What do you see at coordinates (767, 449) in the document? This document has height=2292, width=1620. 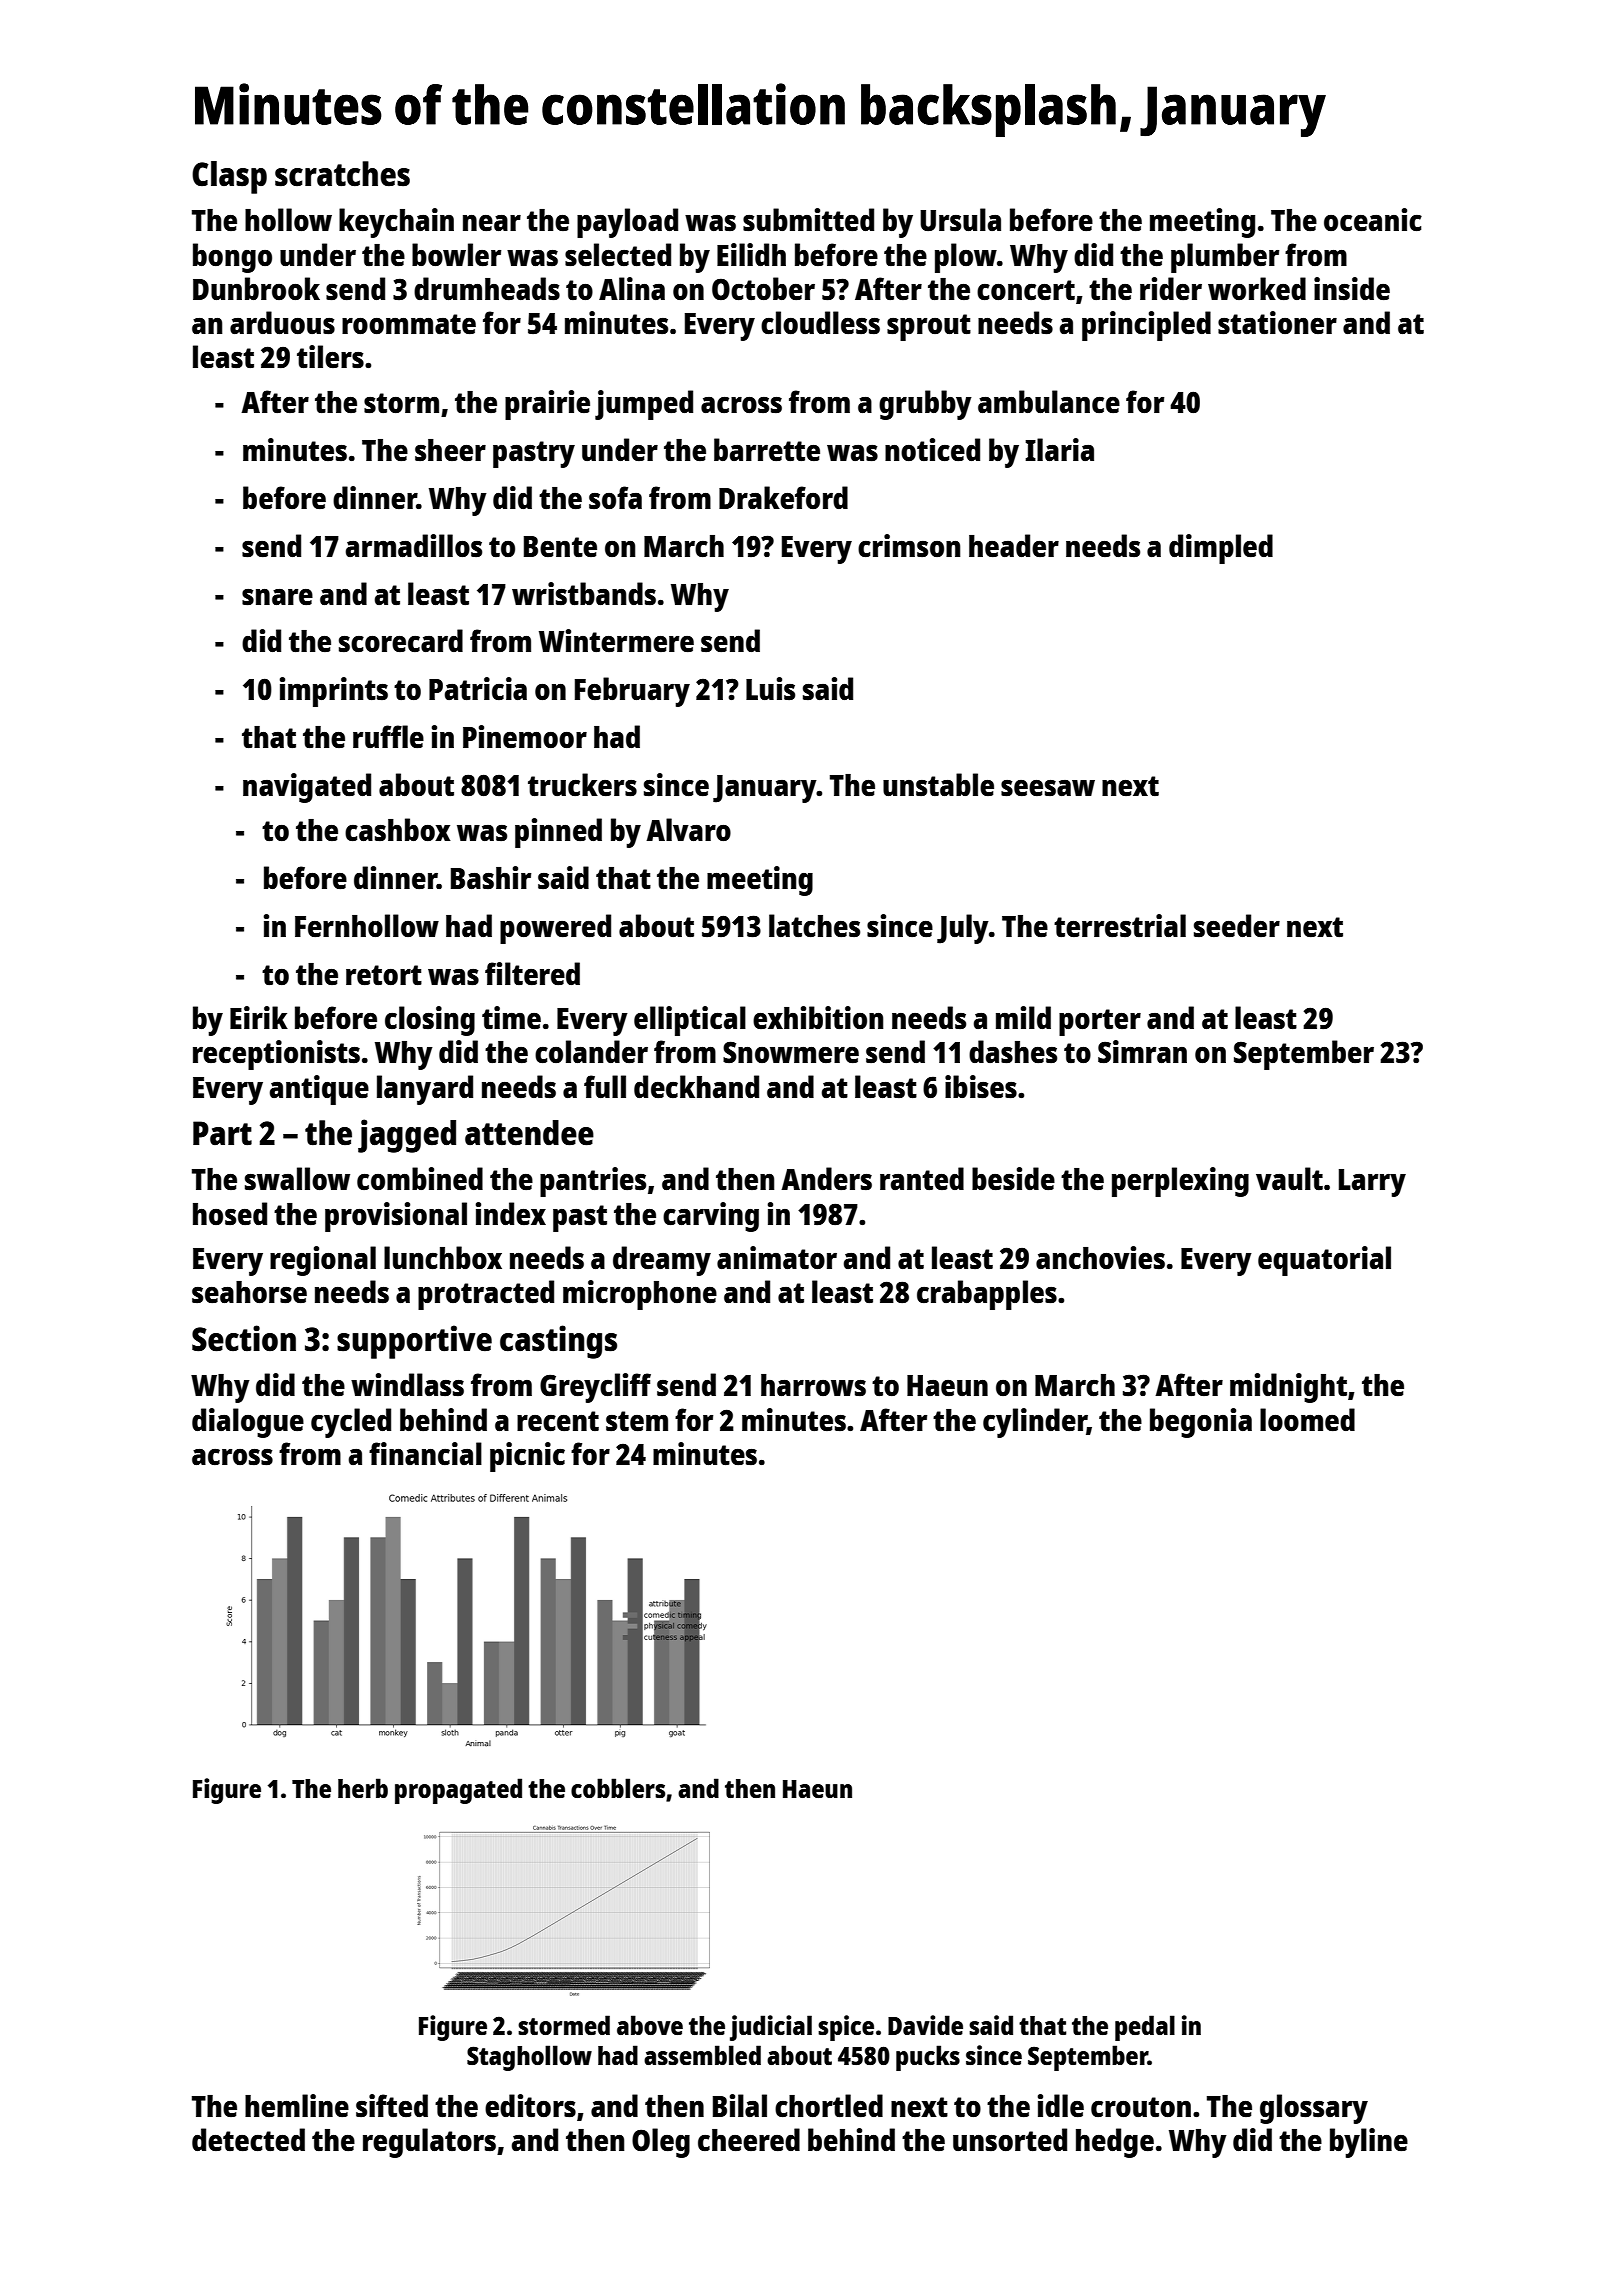 I see `barrette` at bounding box center [767, 449].
